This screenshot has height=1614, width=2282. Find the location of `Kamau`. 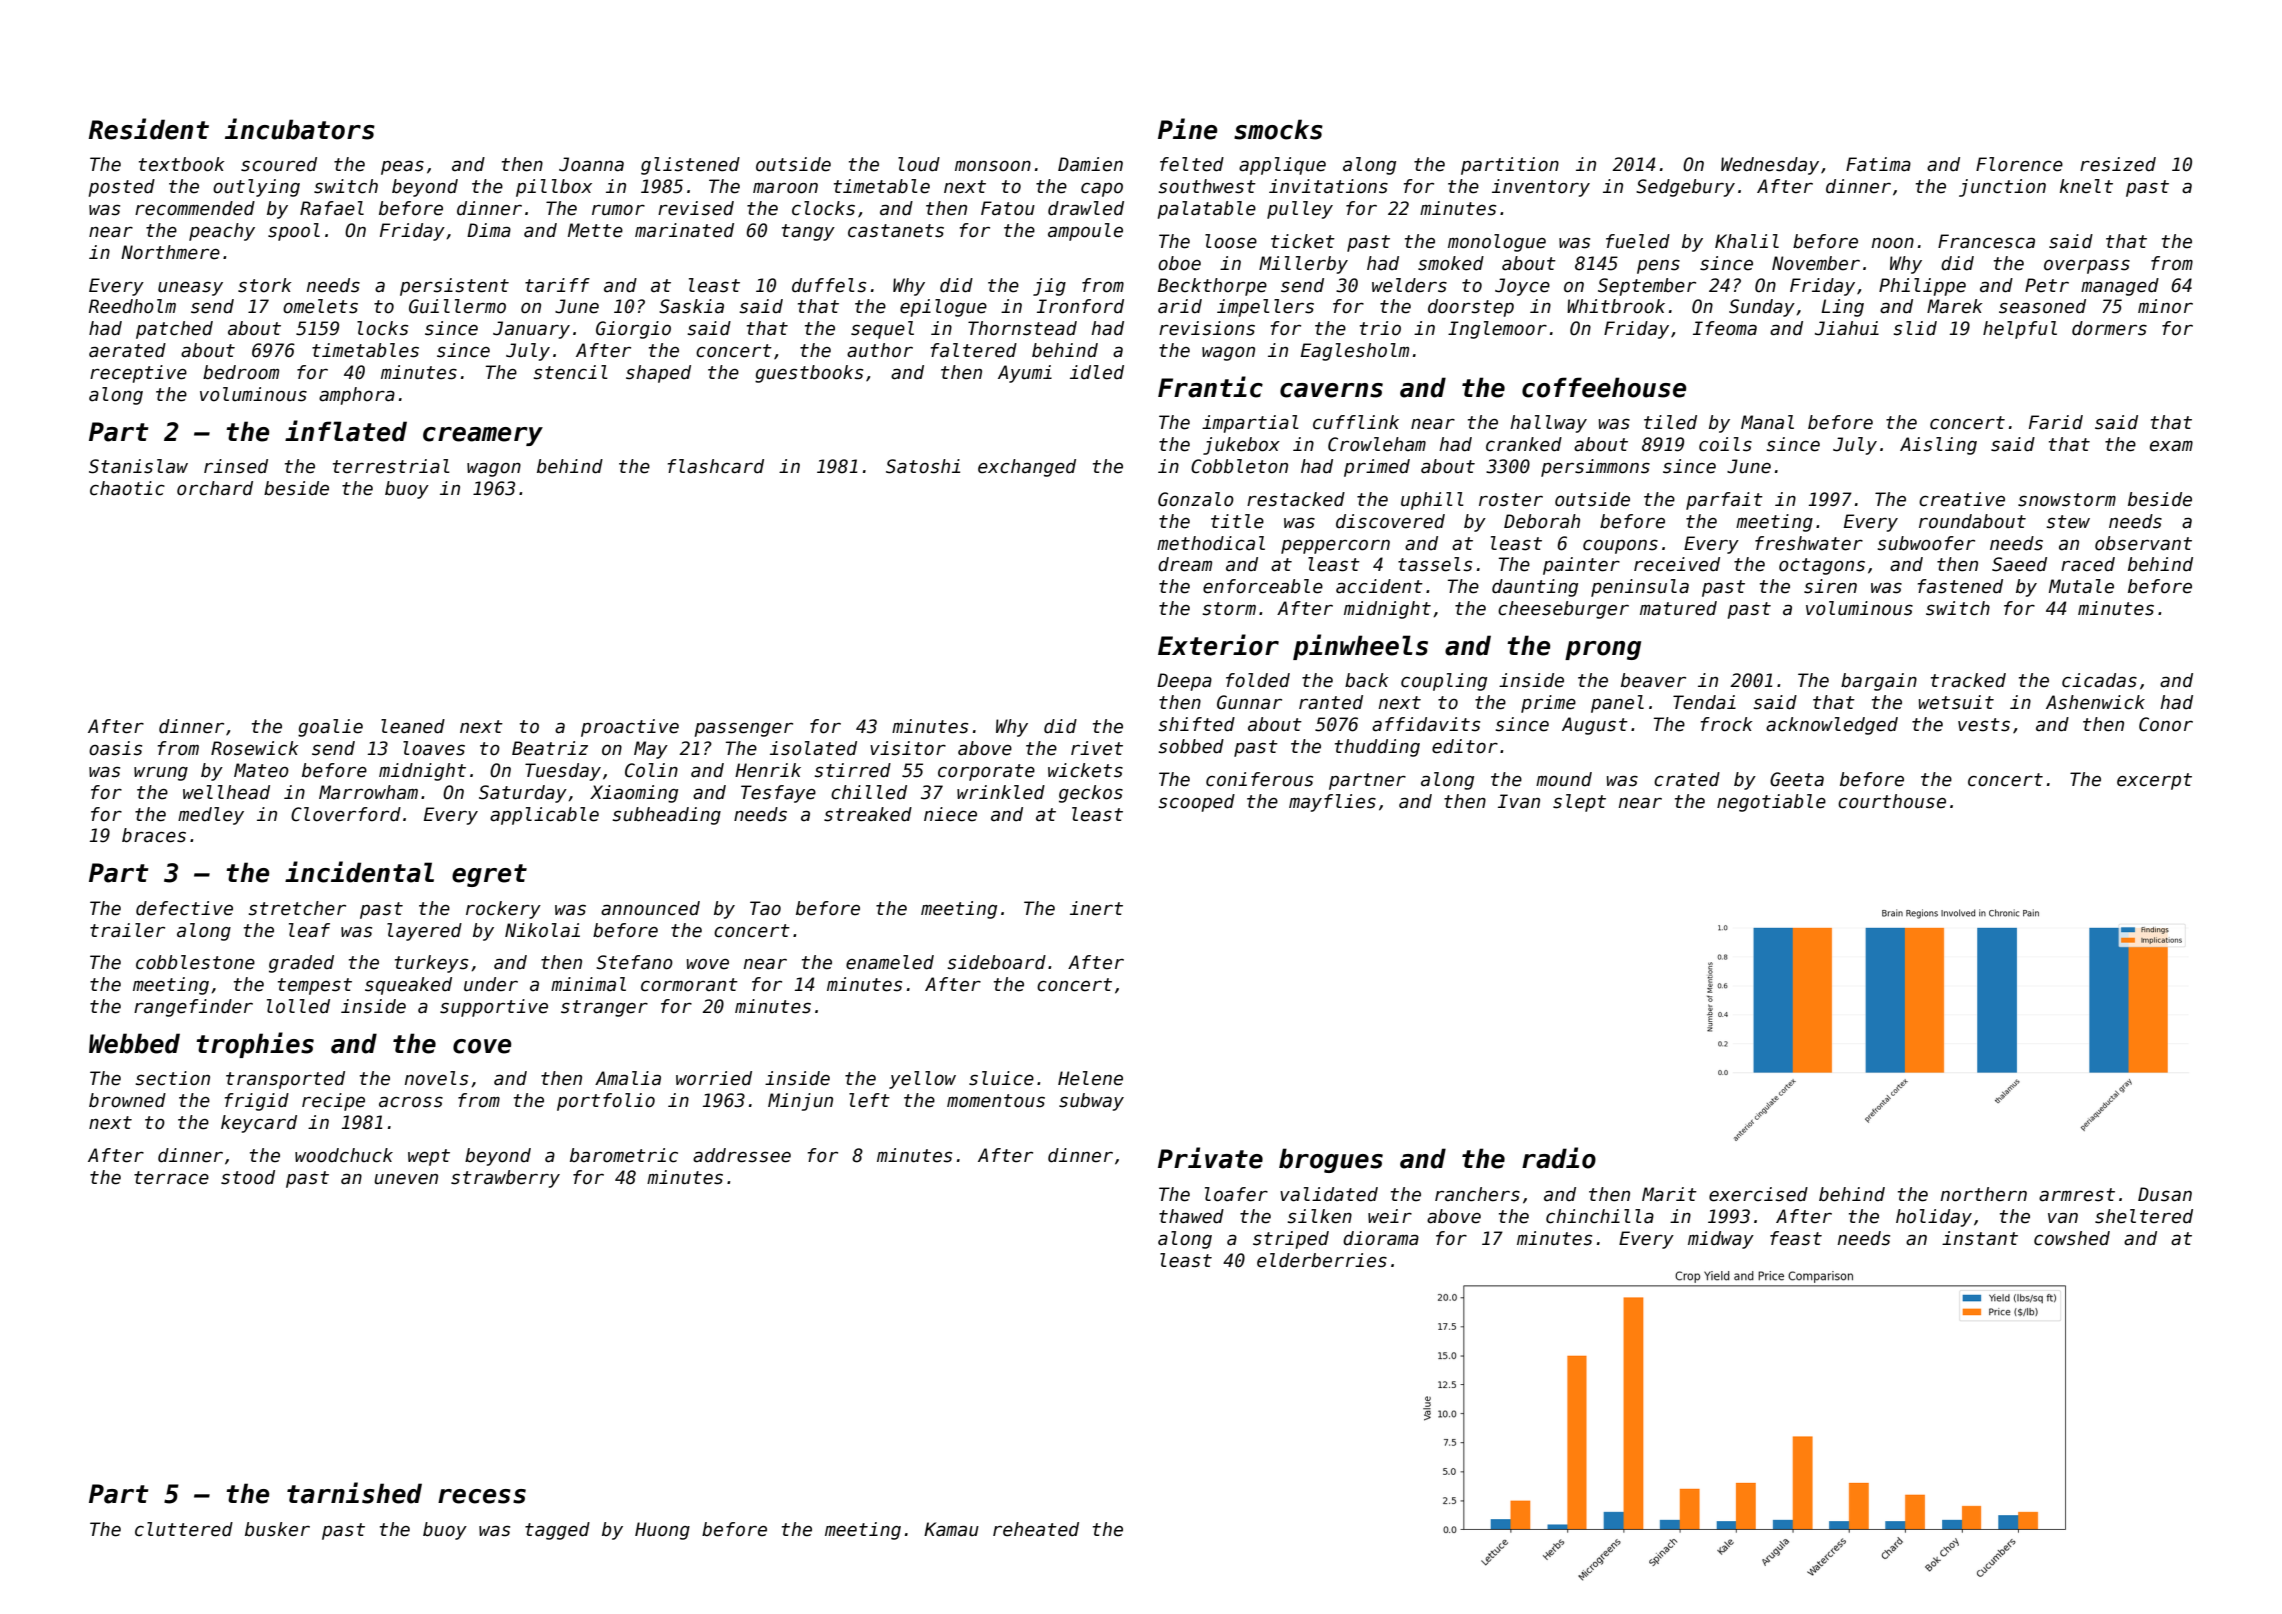

Kamau is located at coordinates (951, 1529).
